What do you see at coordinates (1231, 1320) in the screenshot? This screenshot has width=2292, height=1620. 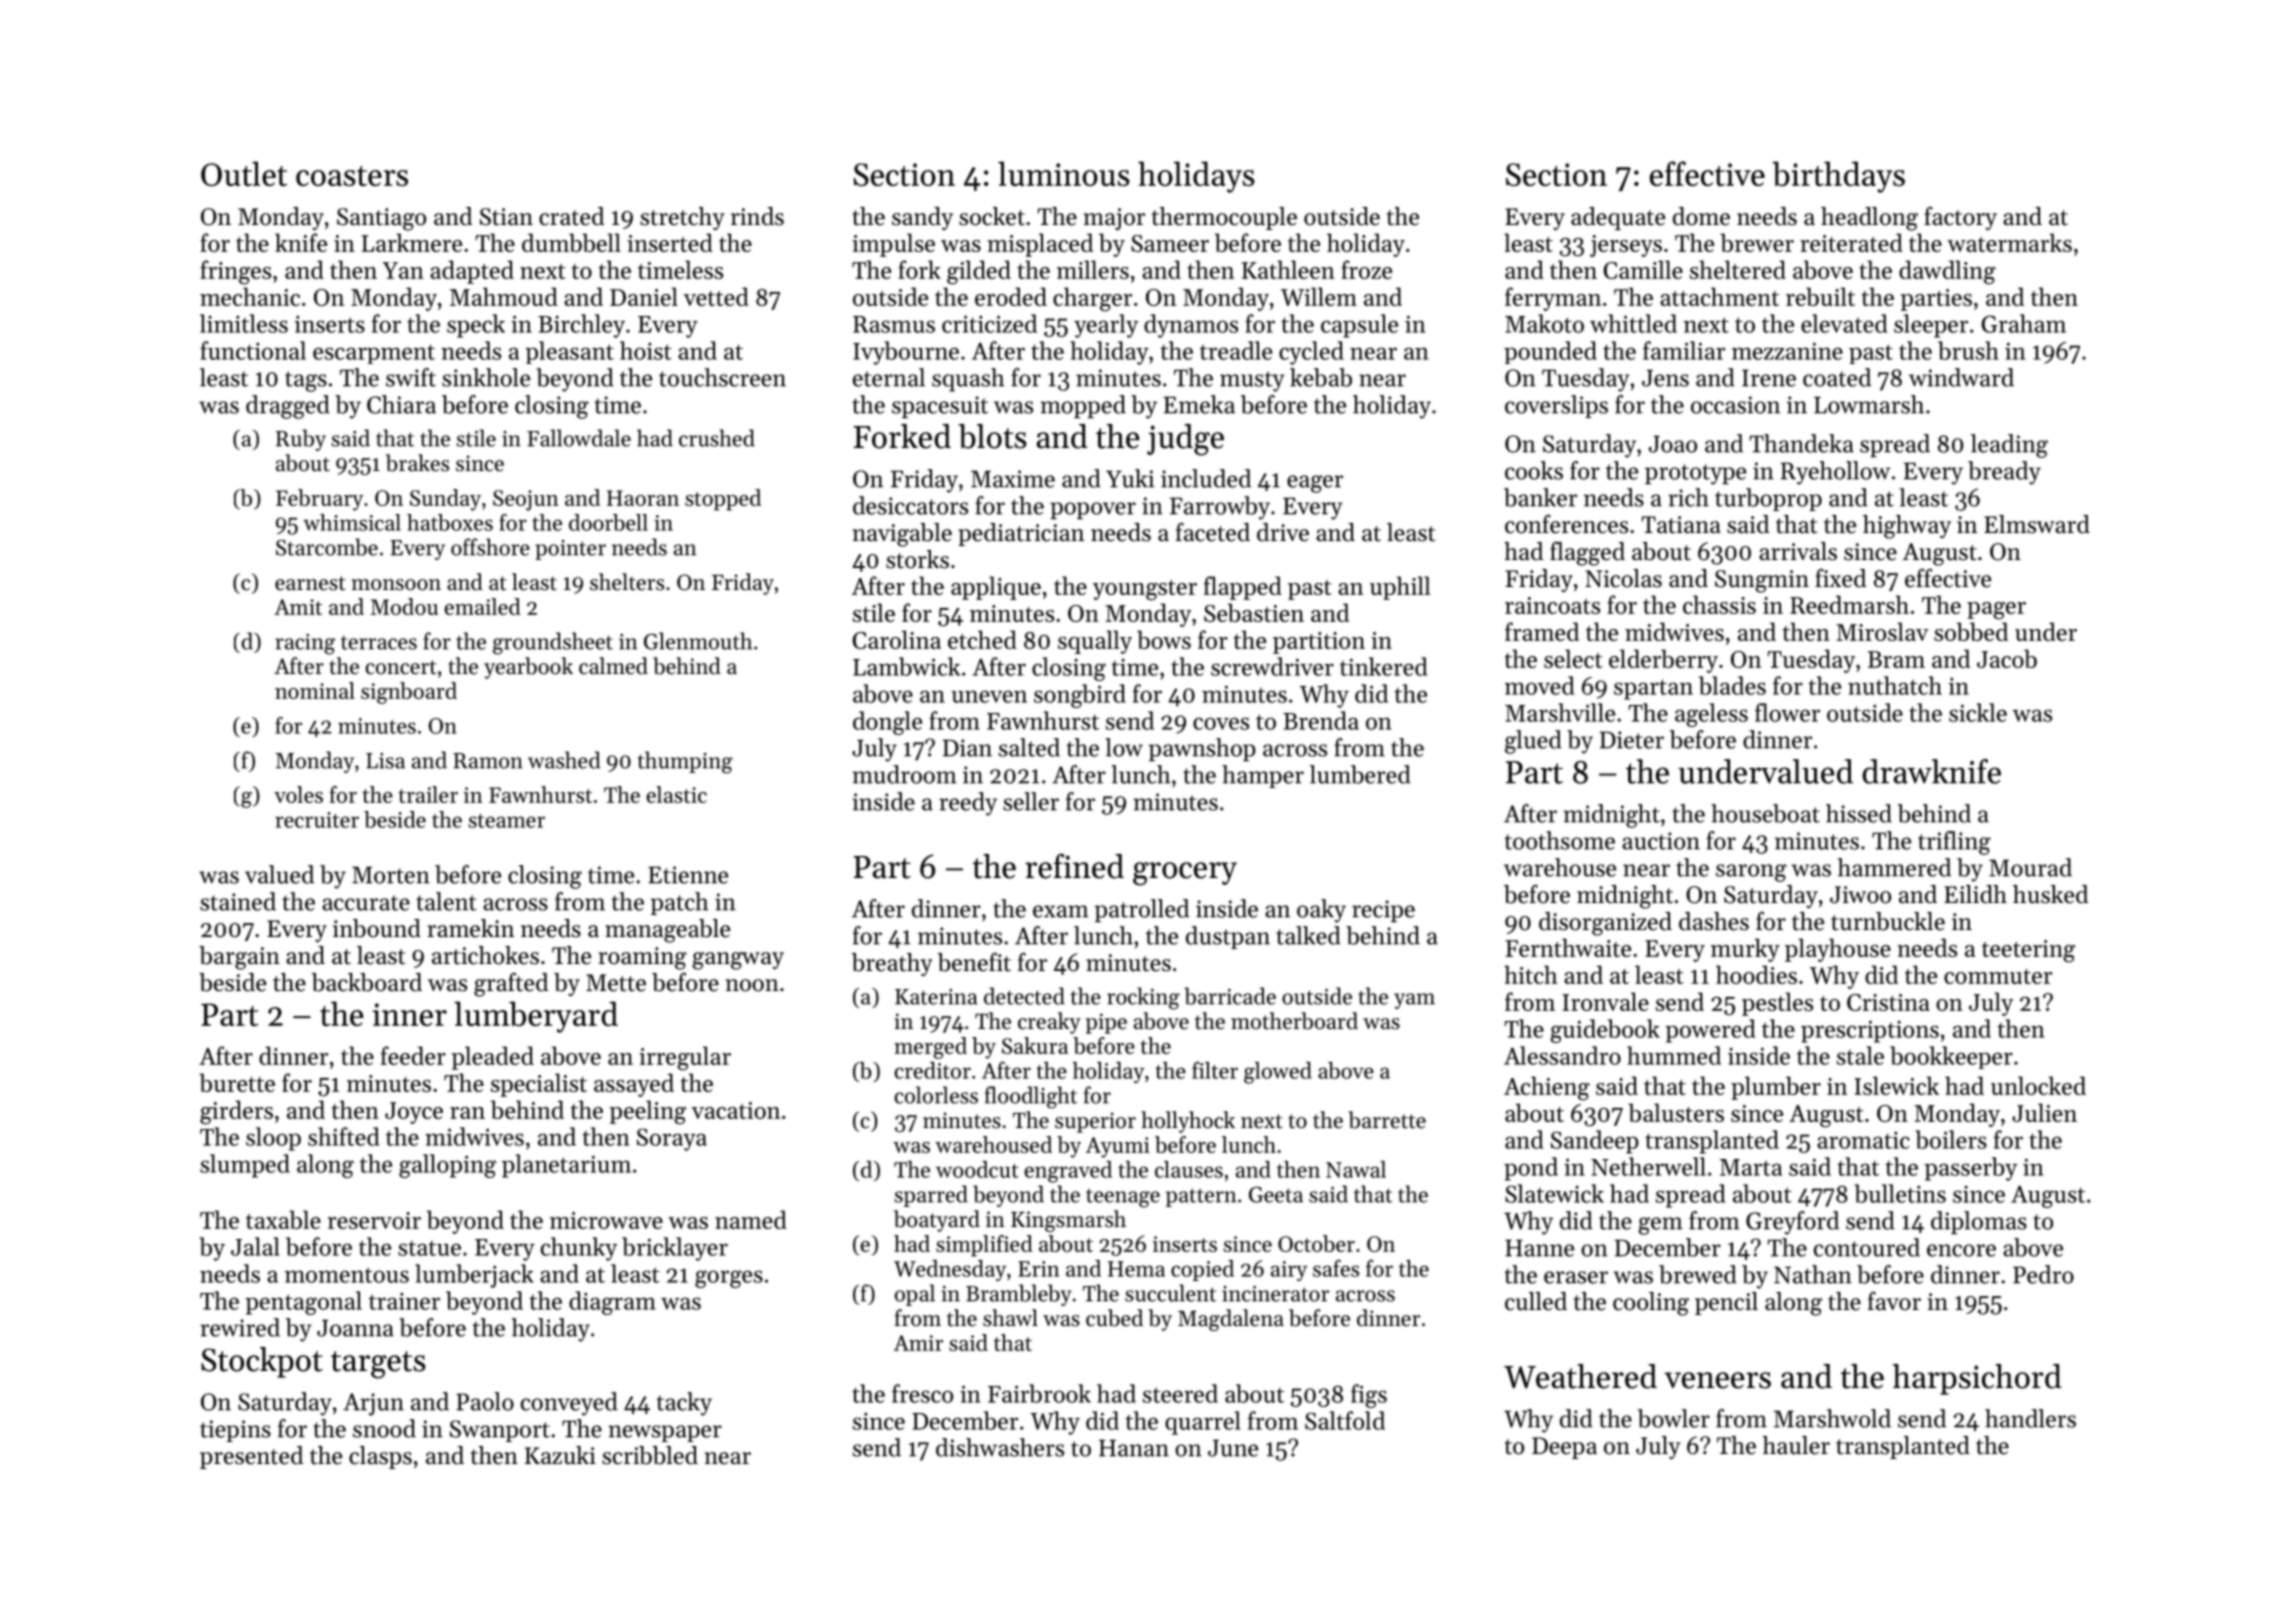 I see `Magdalena` at bounding box center [1231, 1320].
